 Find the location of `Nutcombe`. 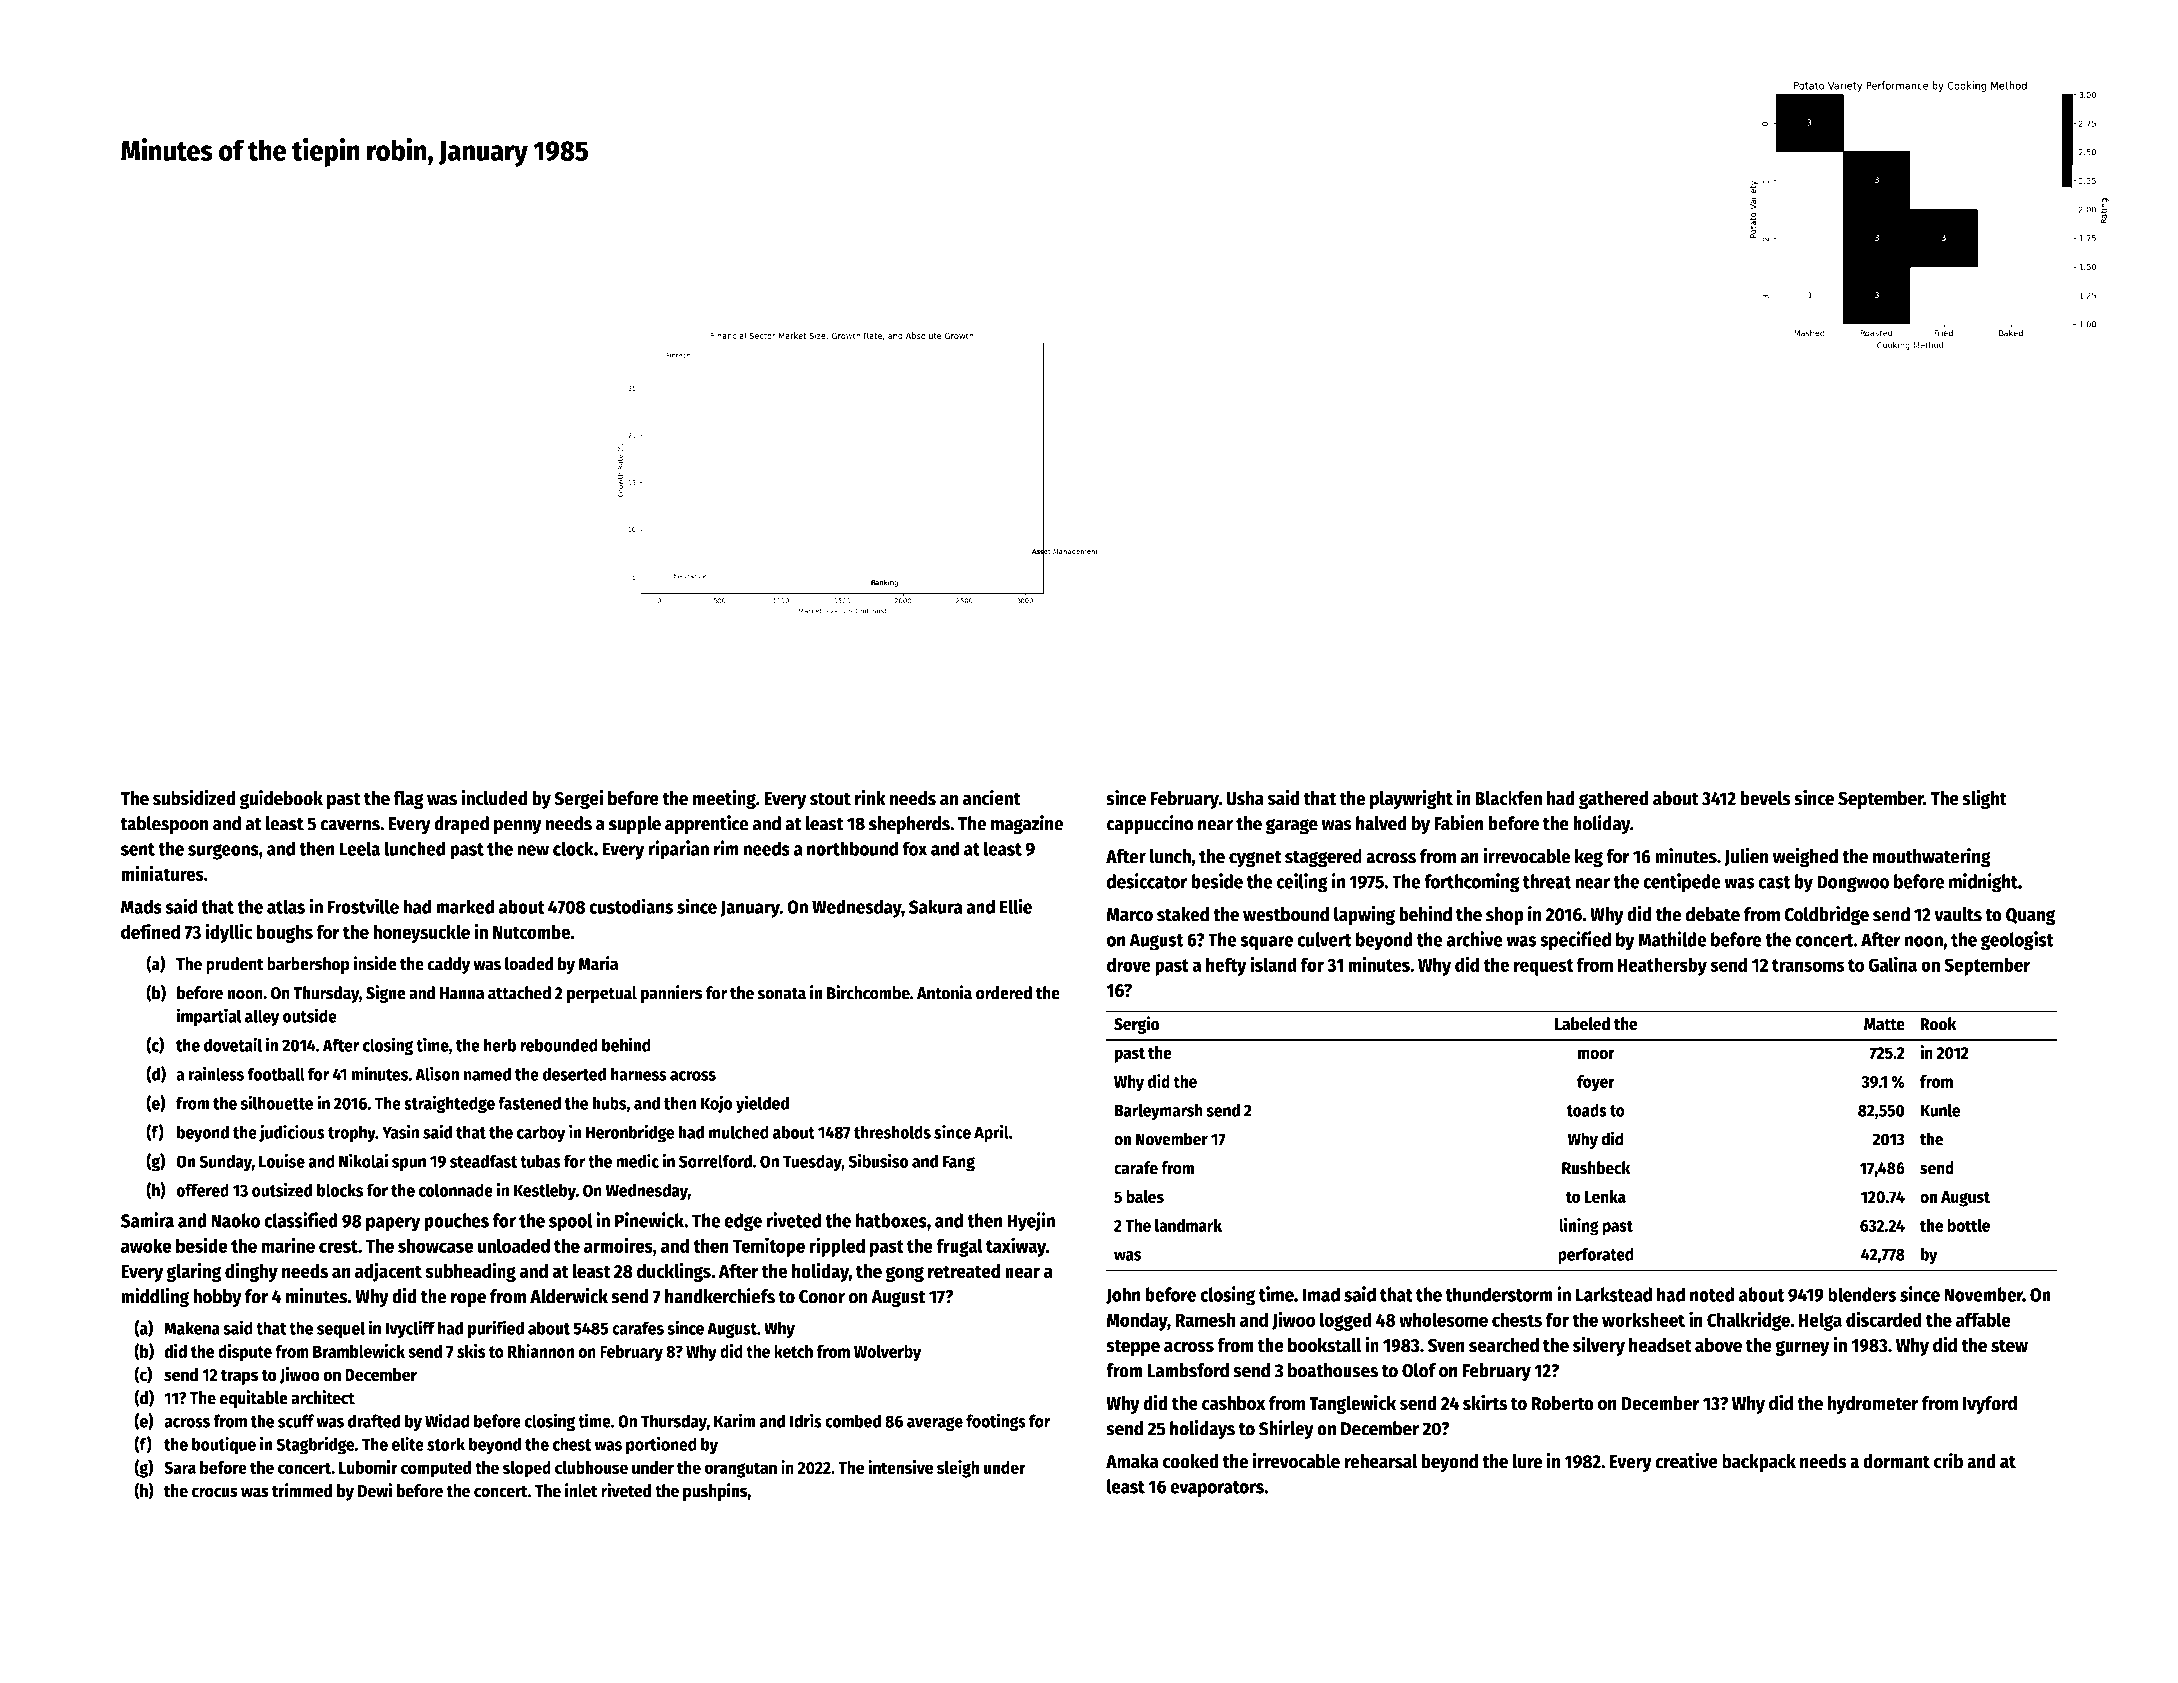

Nutcombe is located at coordinates (532, 932).
